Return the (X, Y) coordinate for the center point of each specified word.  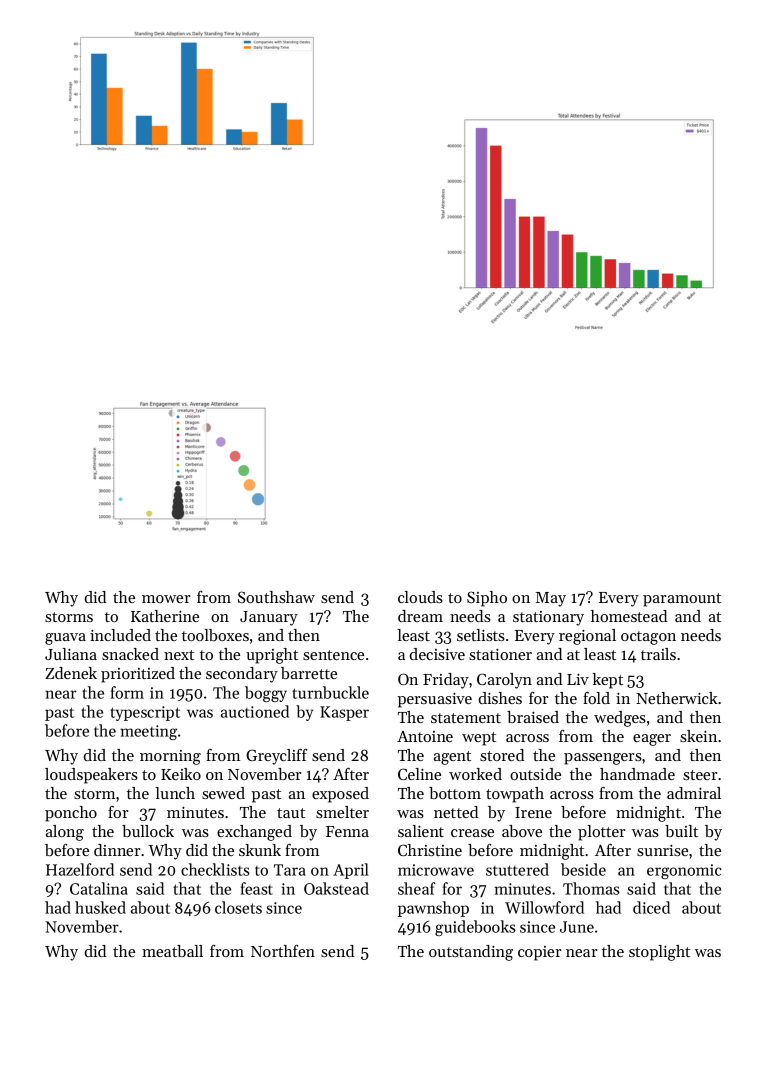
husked (100, 907)
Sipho (487, 599)
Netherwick (677, 698)
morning (170, 757)
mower (166, 599)
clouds (420, 597)
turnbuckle (330, 692)
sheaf (417, 888)
